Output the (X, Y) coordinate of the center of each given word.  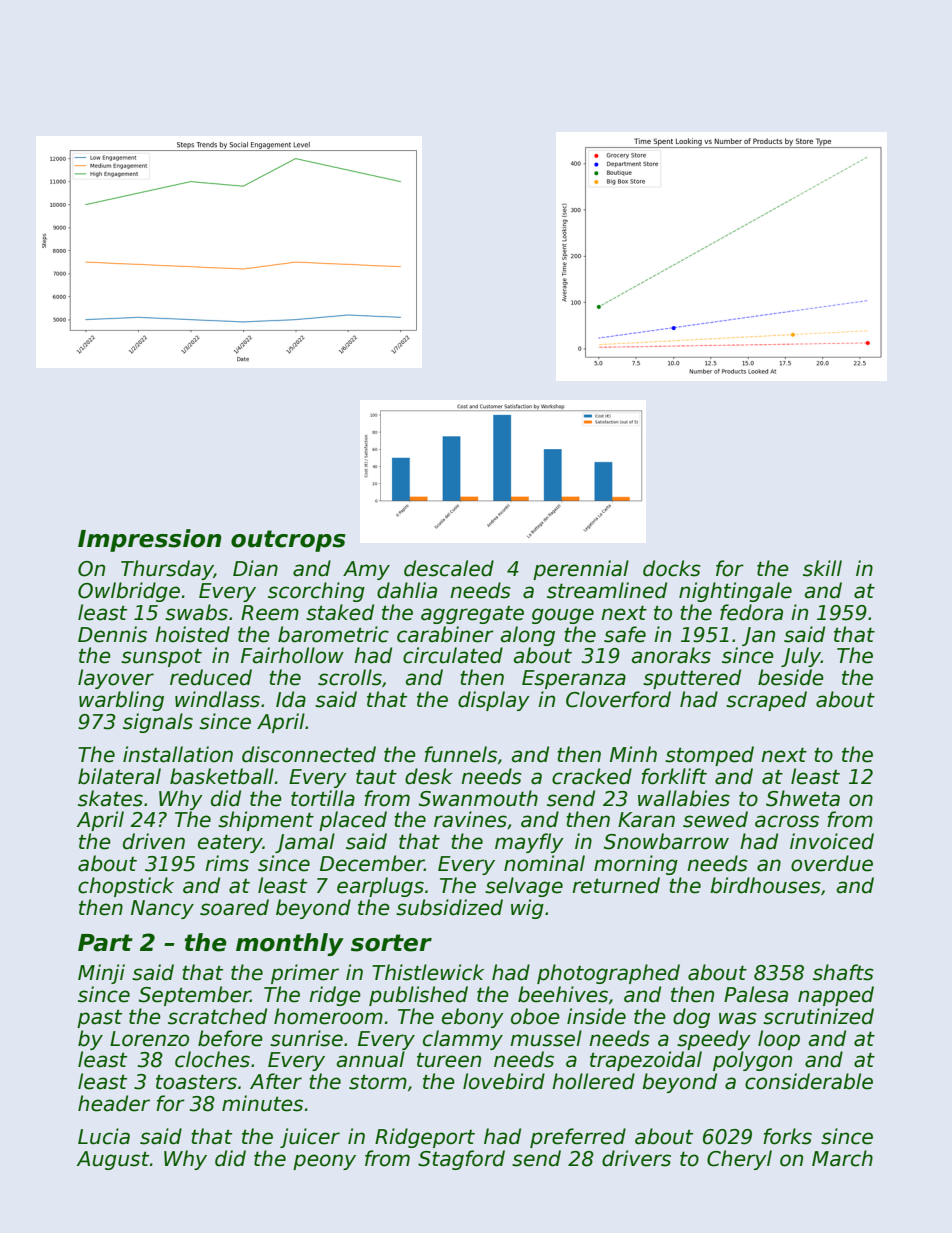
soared (234, 907)
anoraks (671, 655)
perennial (581, 570)
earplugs (380, 887)
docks (672, 568)
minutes (262, 1103)
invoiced (832, 841)
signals (158, 723)
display (494, 701)
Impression (150, 540)
